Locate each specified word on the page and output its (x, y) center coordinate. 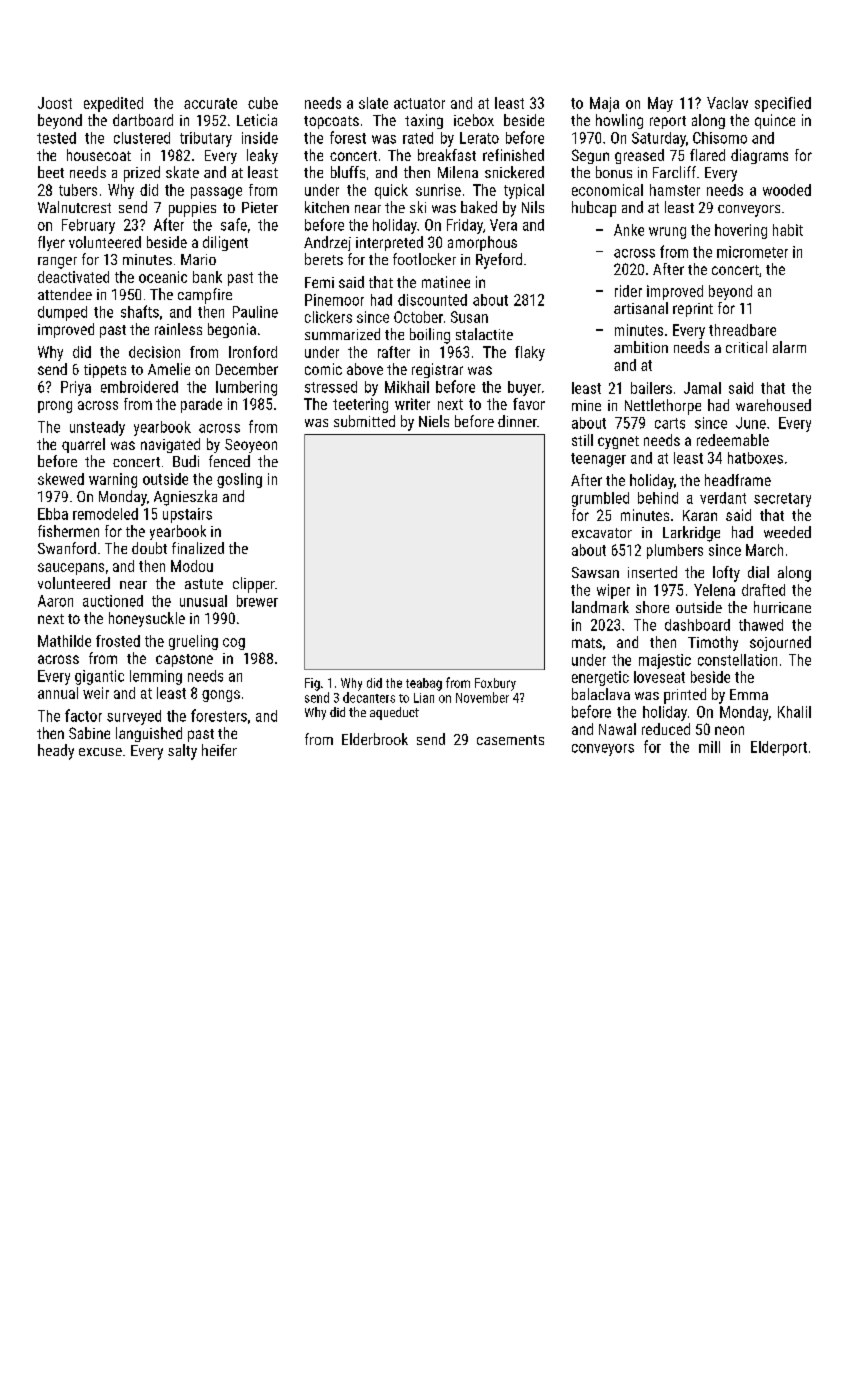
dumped (62, 313)
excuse (100, 752)
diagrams (759, 156)
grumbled (600, 499)
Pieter (260, 207)
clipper (254, 585)
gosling (239, 480)
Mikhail (407, 387)
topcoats (331, 122)
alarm (789, 347)
